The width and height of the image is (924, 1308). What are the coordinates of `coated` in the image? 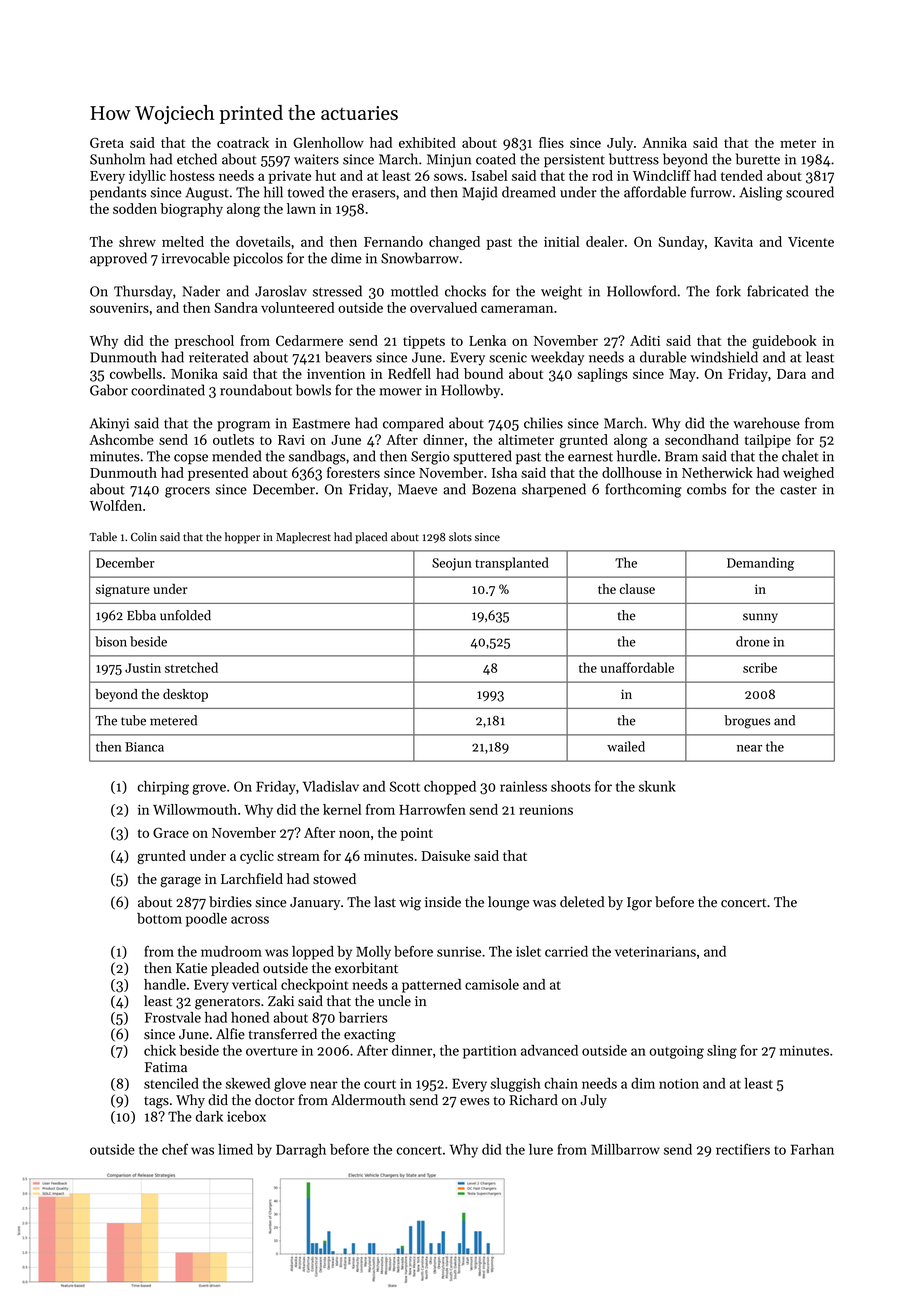 It's located at (496, 159).
